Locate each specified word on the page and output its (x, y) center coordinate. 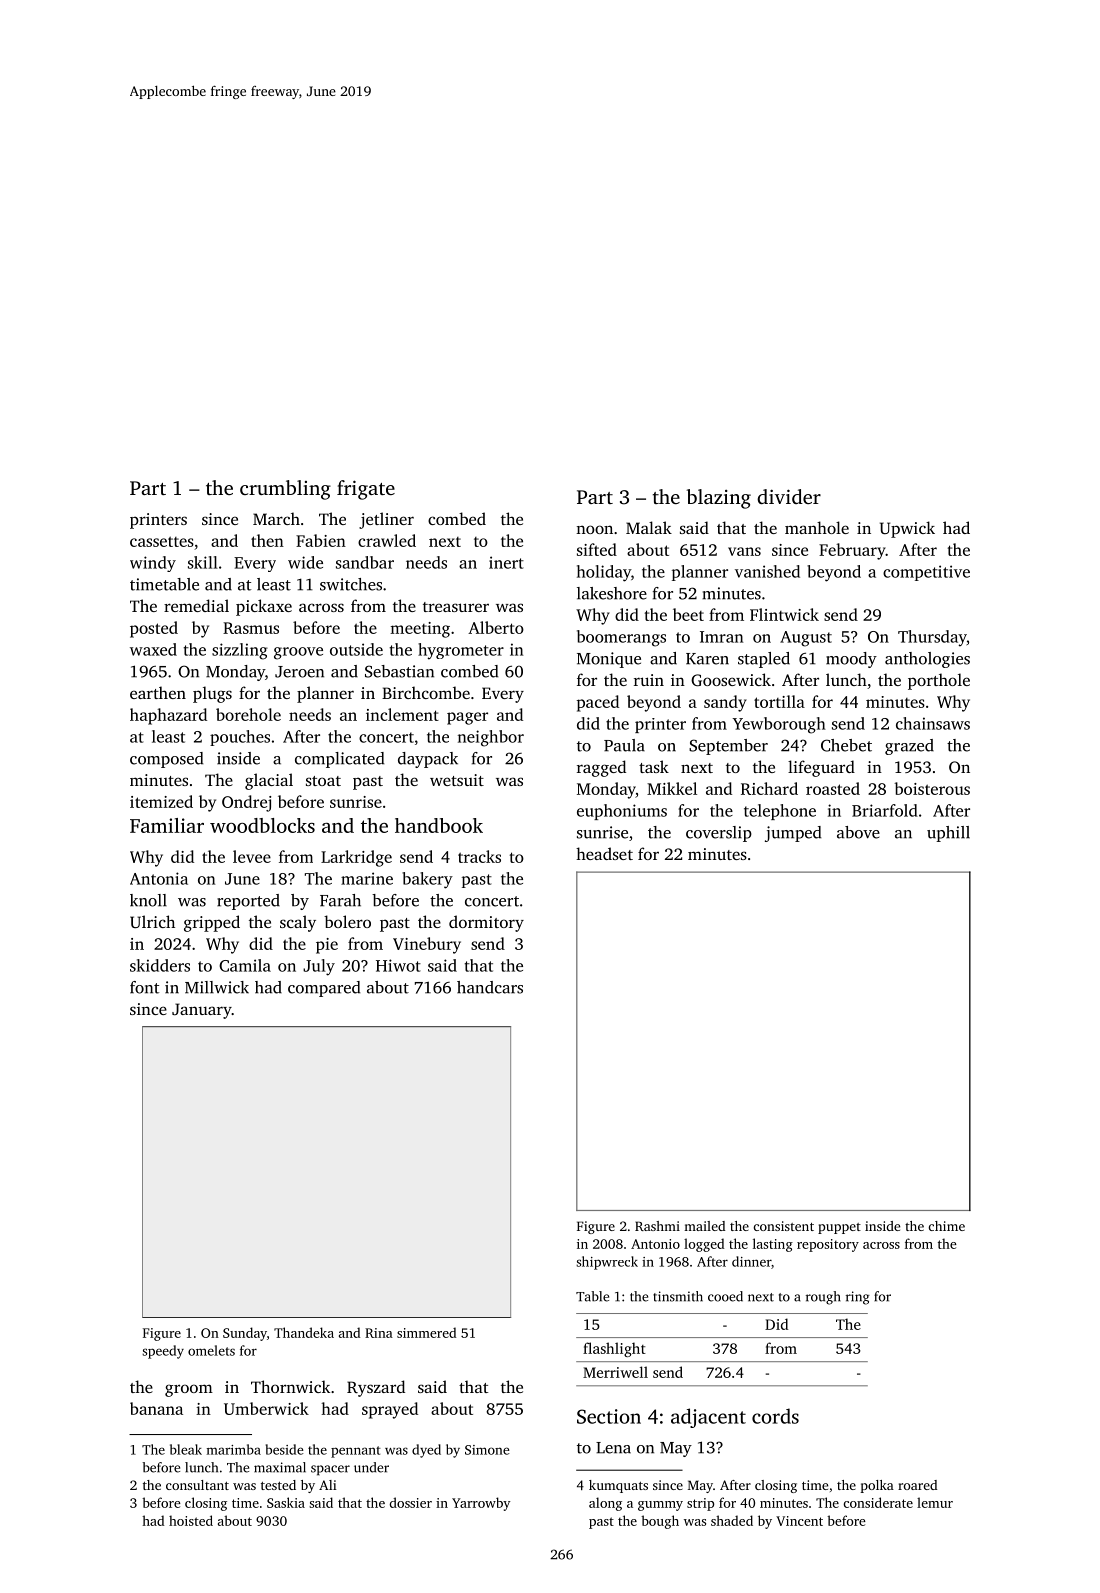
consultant (197, 1485)
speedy (163, 1352)
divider (789, 496)
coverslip (719, 834)
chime (946, 1226)
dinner (751, 1261)
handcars (490, 987)
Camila (245, 965)
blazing (718, 499)
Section (609, 1416)
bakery (427, 880)
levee (252, 856)
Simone (487, 1450)
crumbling (285, 490)
